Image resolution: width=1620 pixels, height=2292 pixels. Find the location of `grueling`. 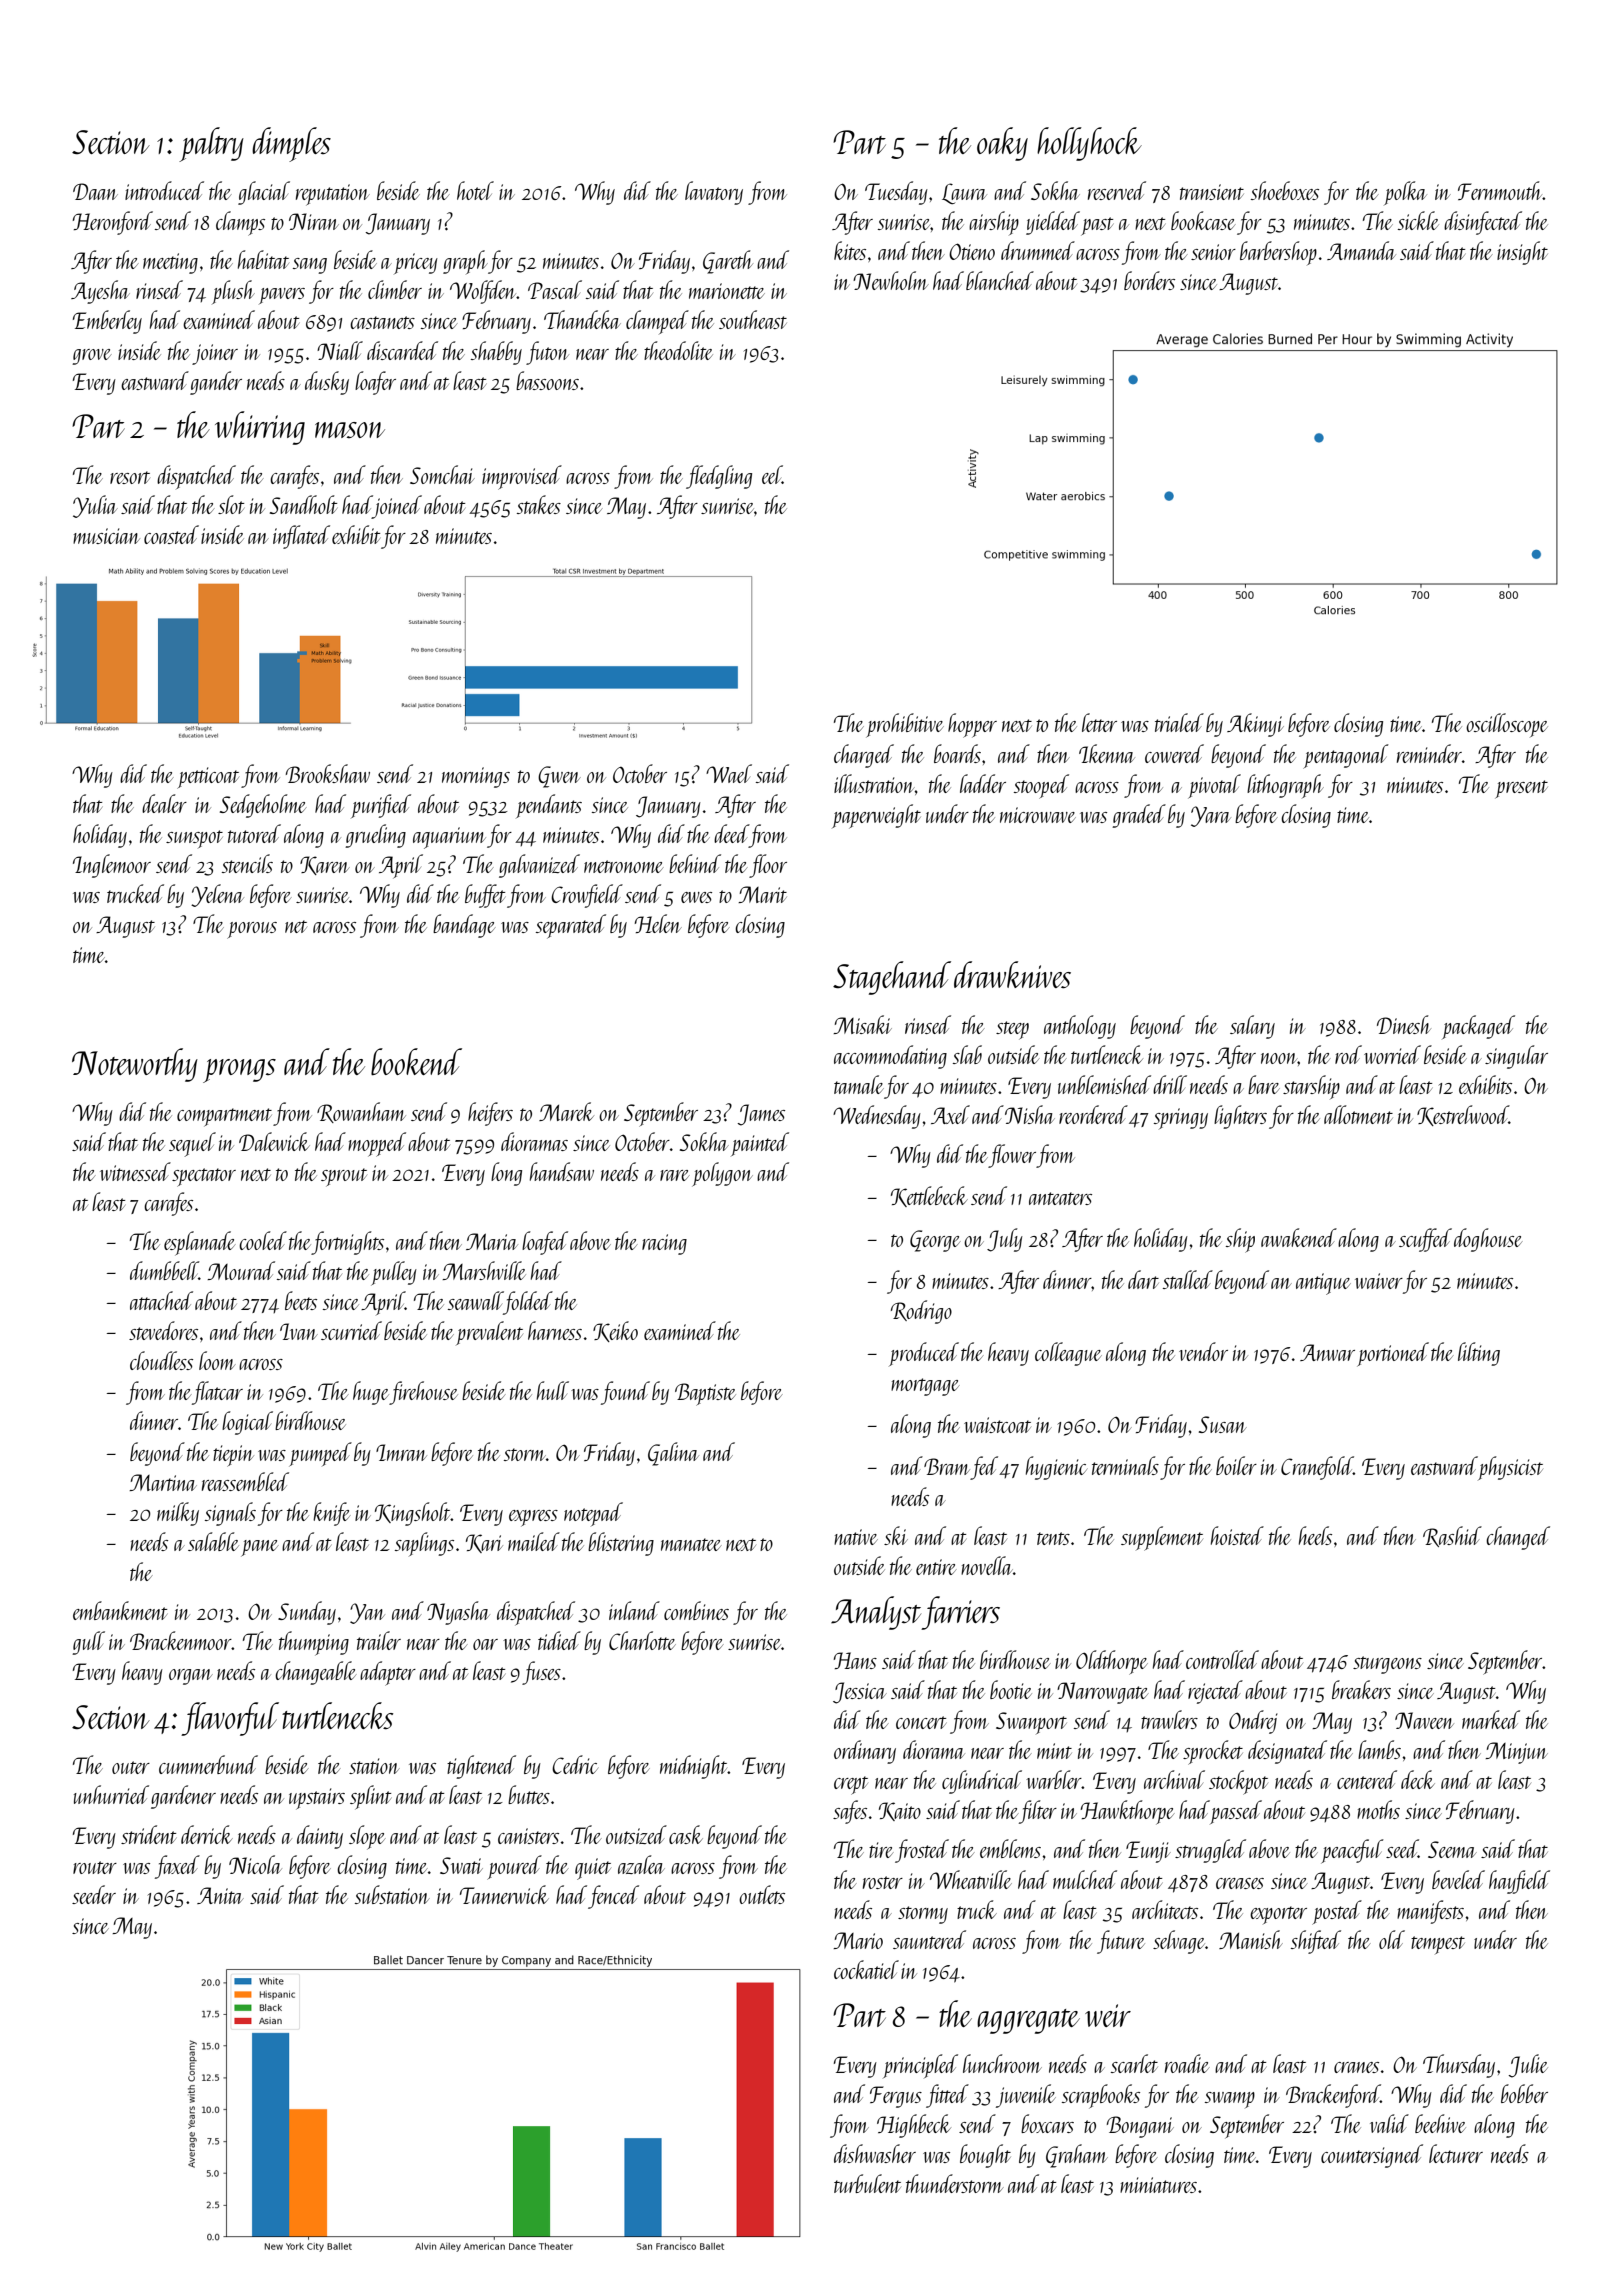

grueling is located at coordinates (375, 836).
